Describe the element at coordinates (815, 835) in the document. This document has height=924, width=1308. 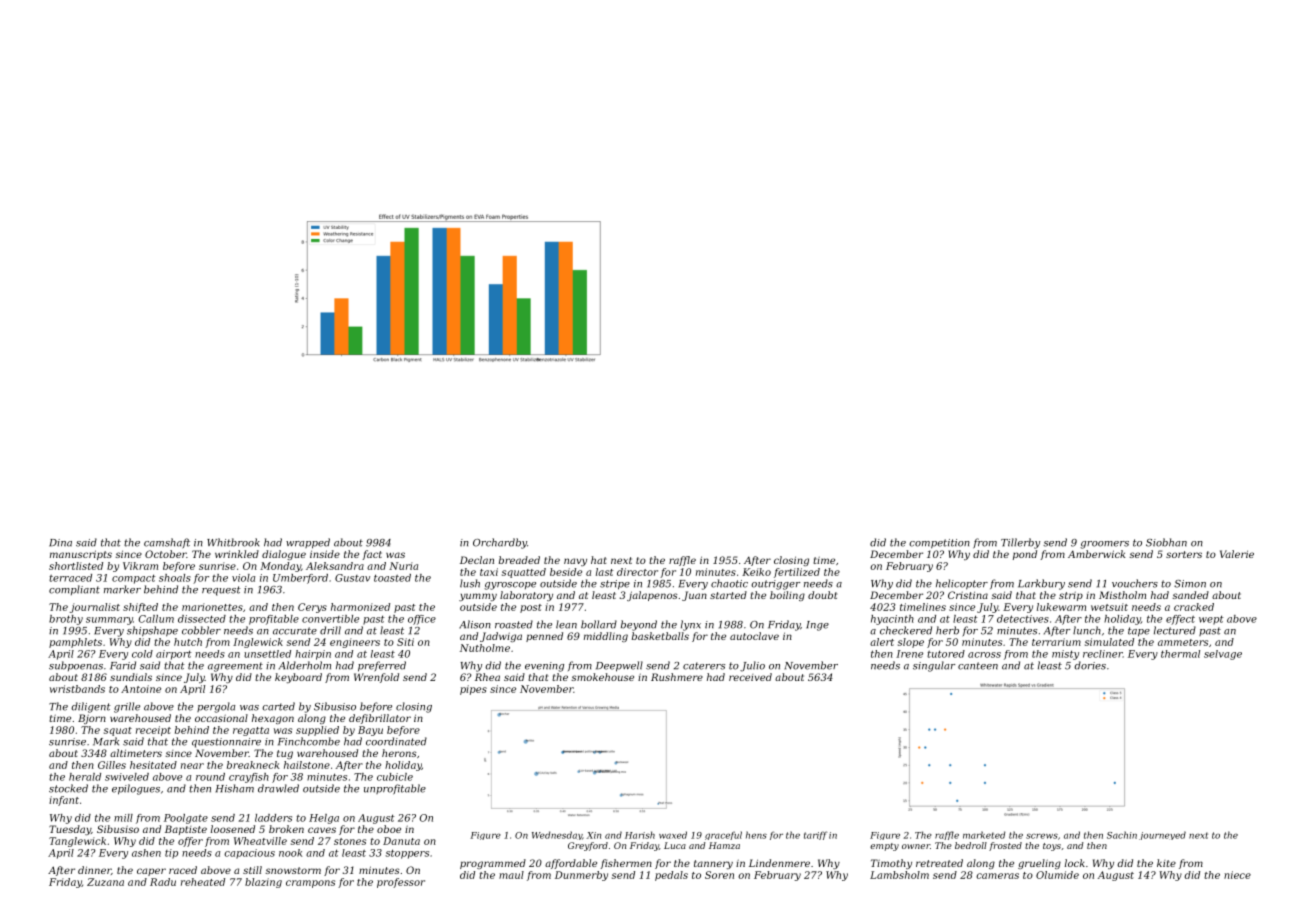
I see `tariff` at that location.
